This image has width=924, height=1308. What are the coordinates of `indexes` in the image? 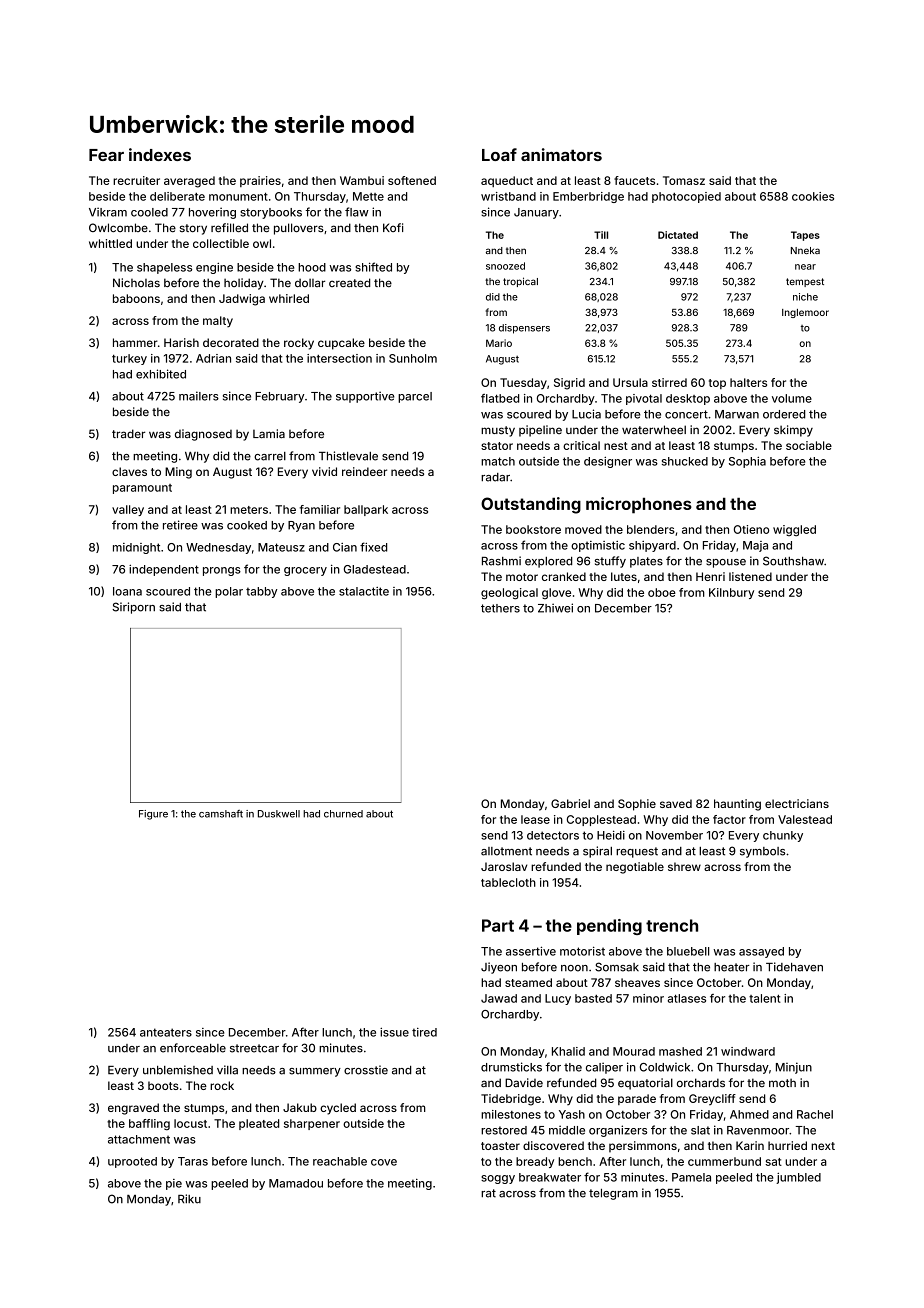 It's located at (160, 154).
